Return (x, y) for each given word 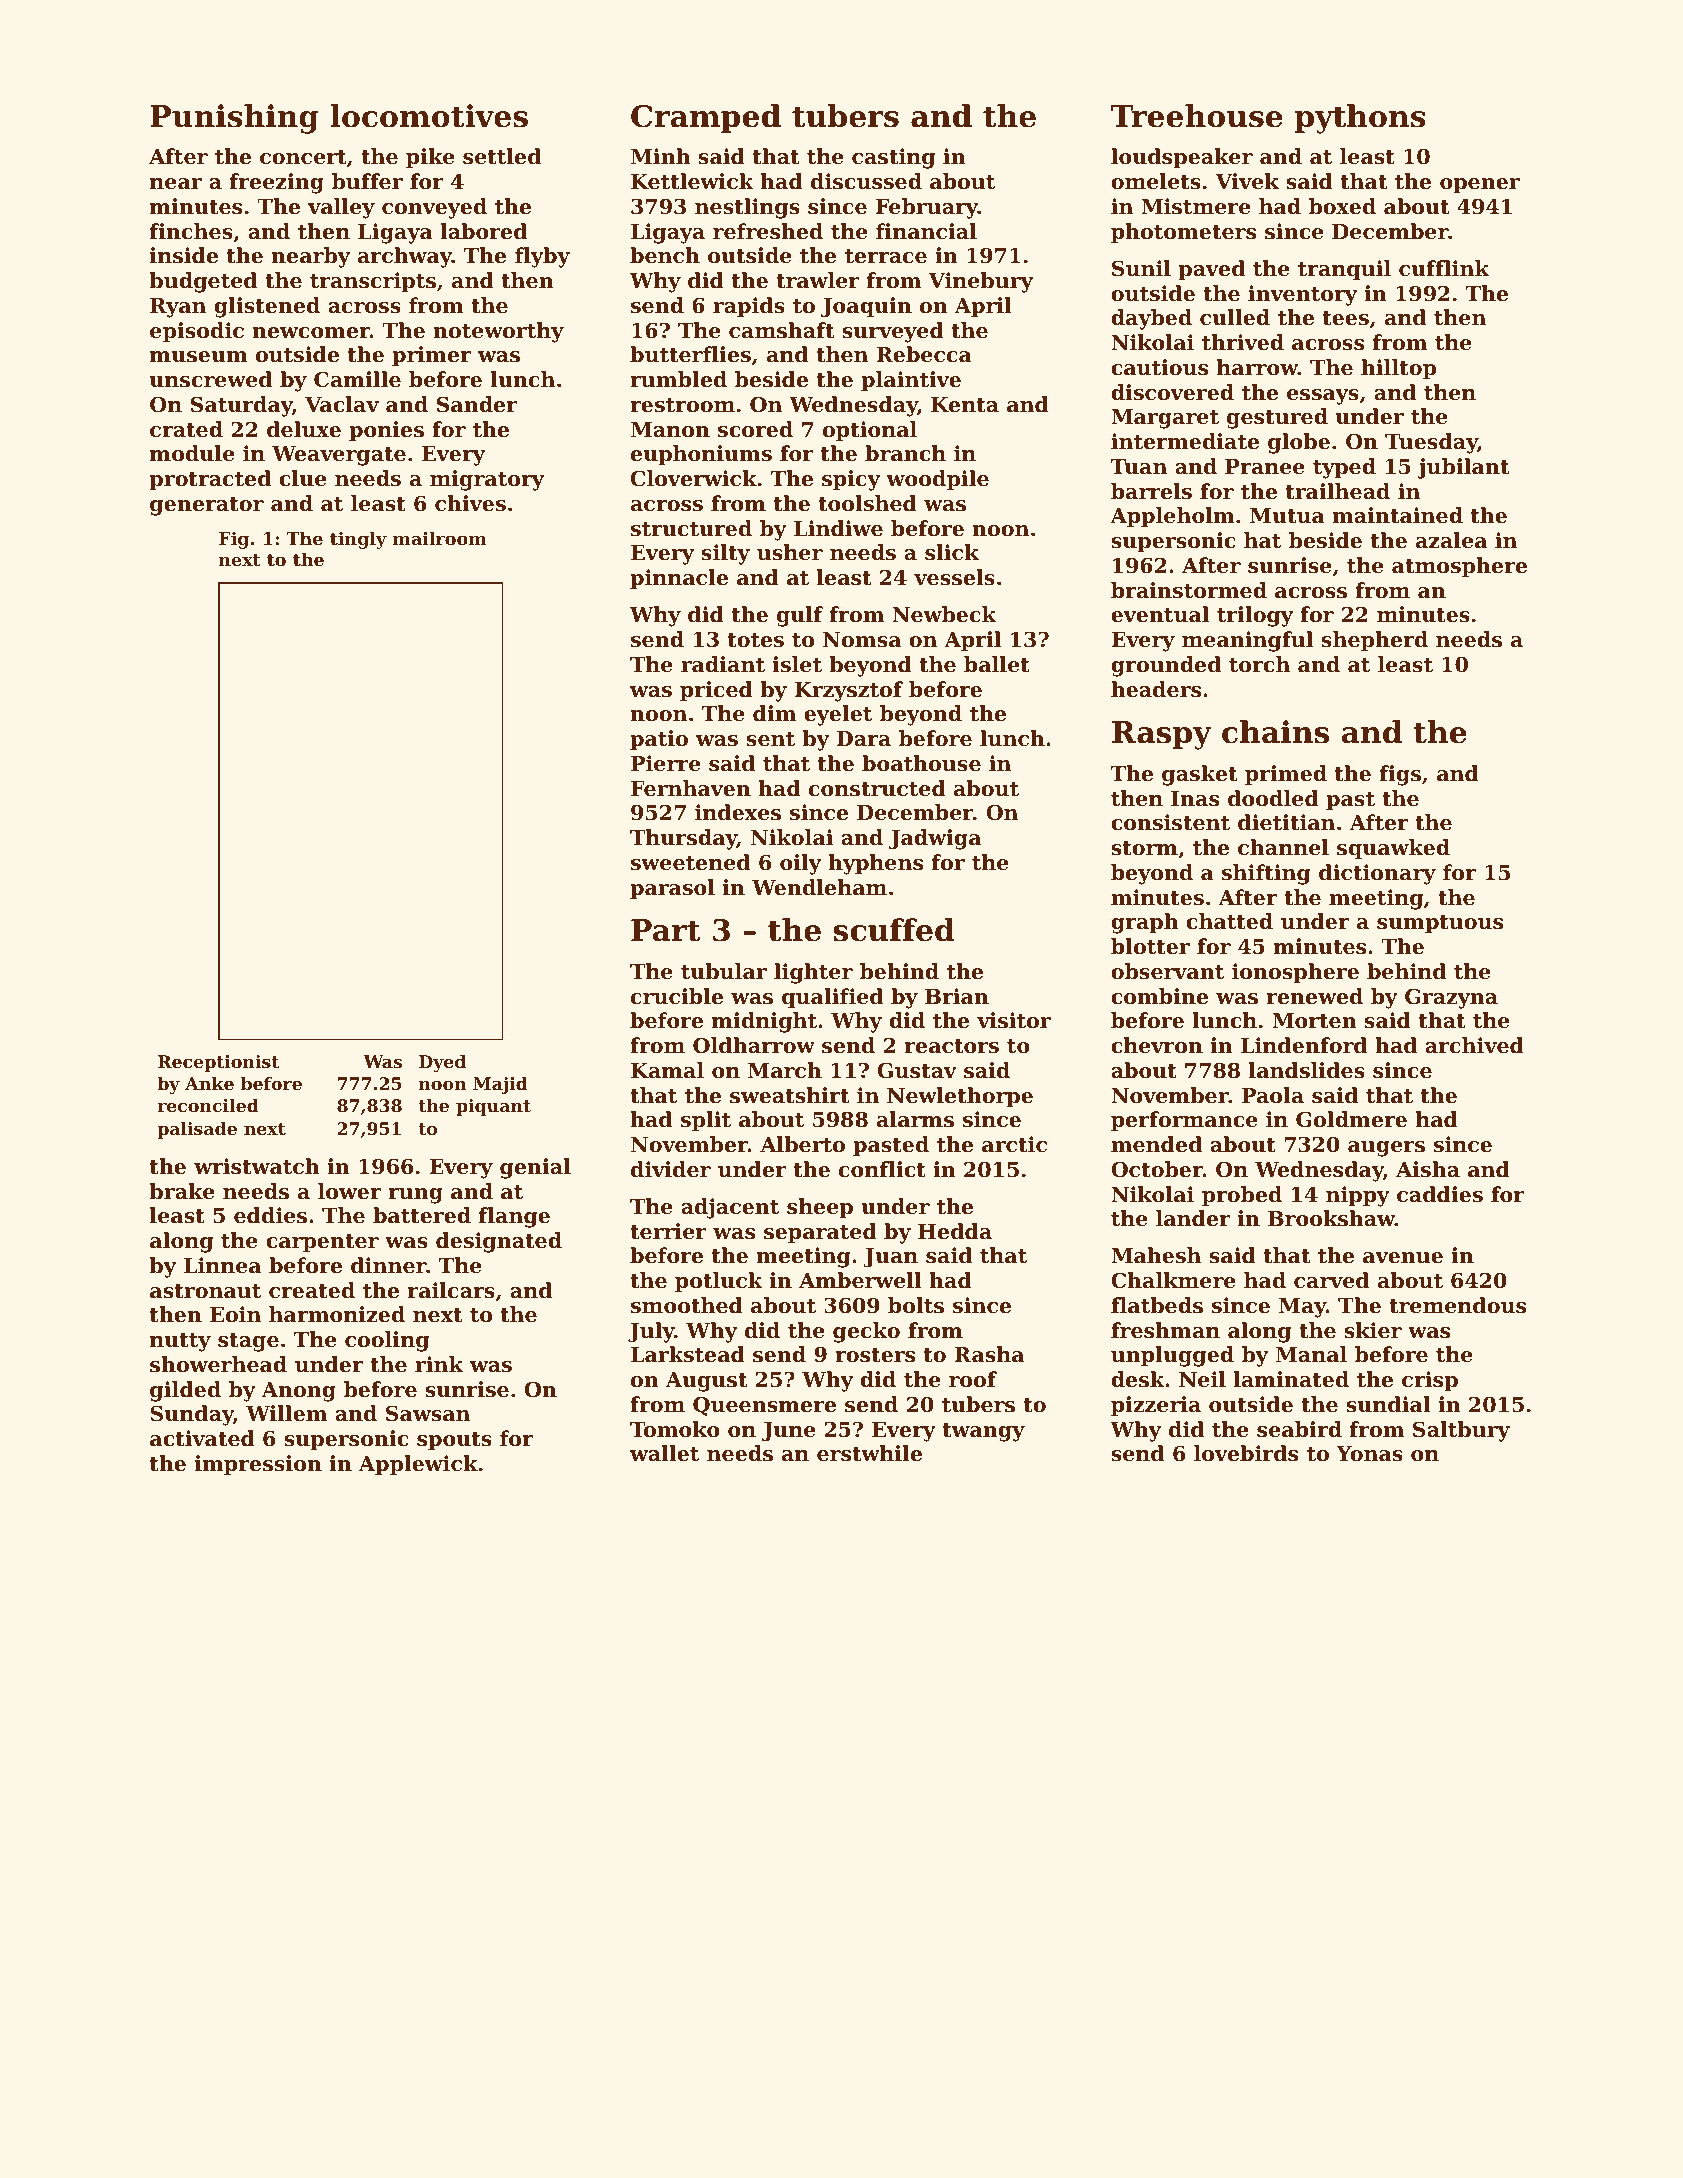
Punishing (234, 119)
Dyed (442, 1063)
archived (1474, 1045)
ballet (997, 664)
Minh (661, 156)
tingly (358, 540)
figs (1400, 775)
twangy (984, 1432)
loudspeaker (1182, 158)
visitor (1014, 1020)
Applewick (418, 1465)
